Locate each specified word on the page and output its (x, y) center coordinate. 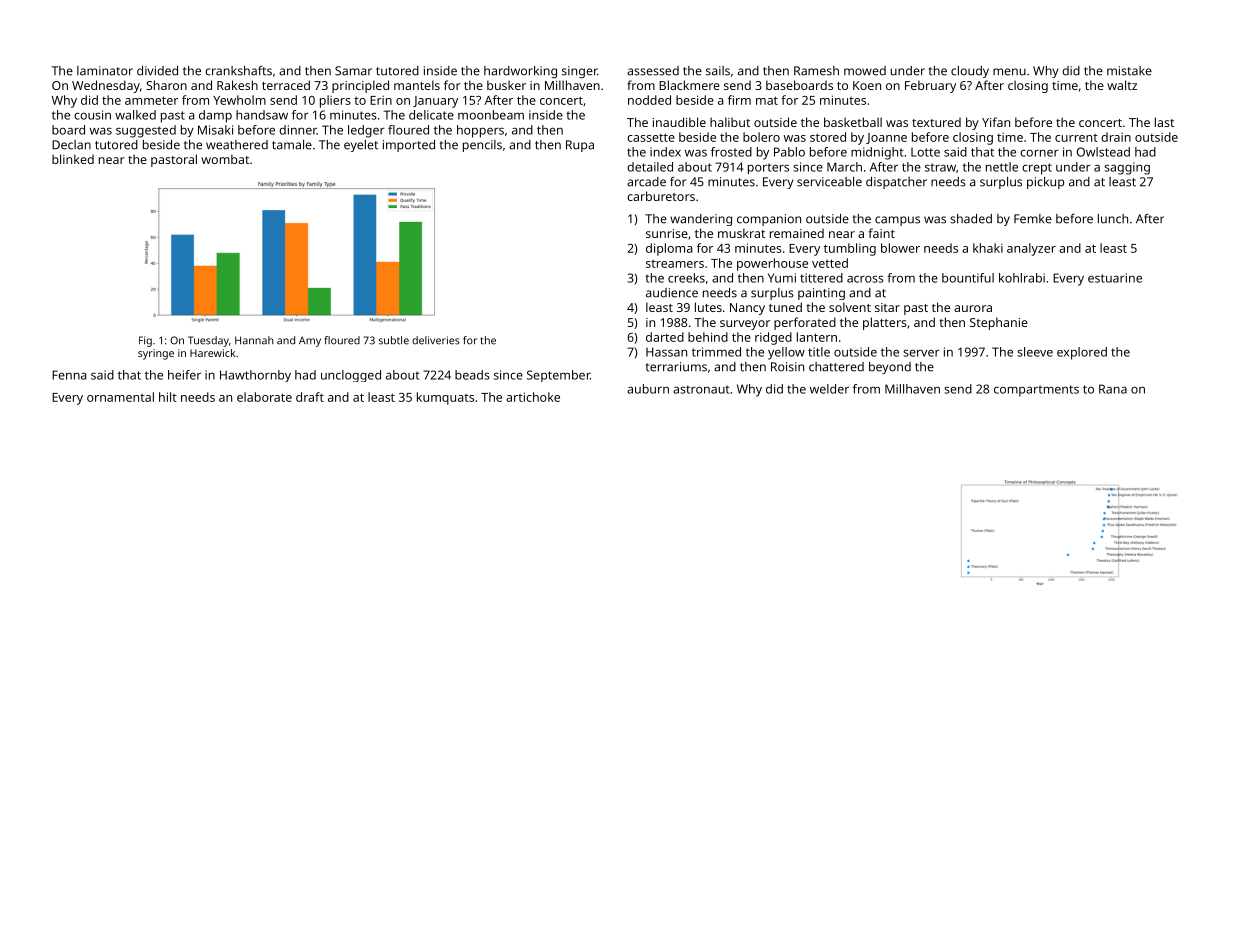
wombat (225, 159)
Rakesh (237, 85)
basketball (853, 122)
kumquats (445, 398)
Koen (867, 85)
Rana (1113, 389)
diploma (669, 249)
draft (310, 397)
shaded (971, 219)
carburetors (661, 196)
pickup (1045, 183)
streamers (675, 264)
